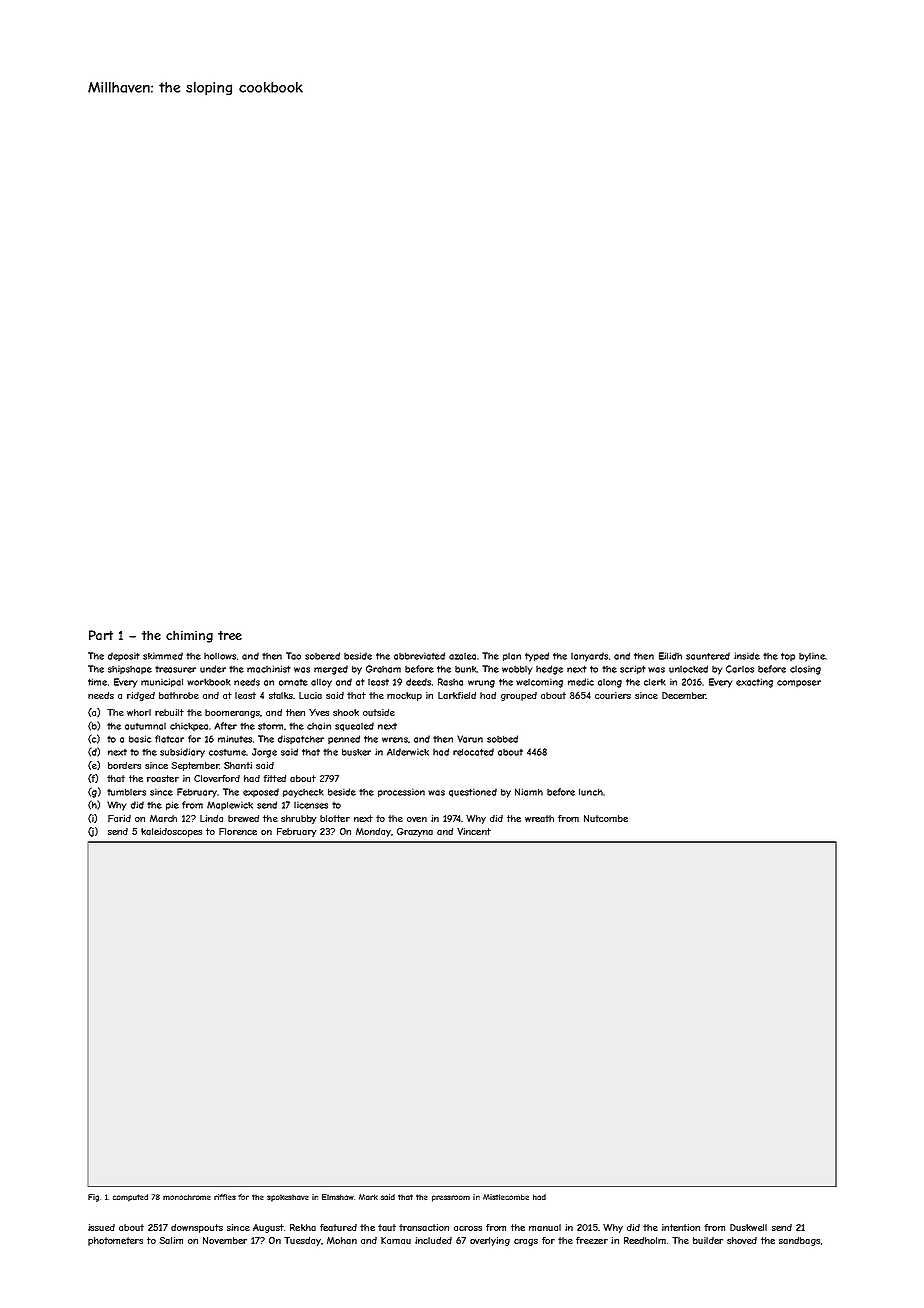 The width and height of the screenshot is (924, 1308). I want to click on Part, so click(101, 635).
